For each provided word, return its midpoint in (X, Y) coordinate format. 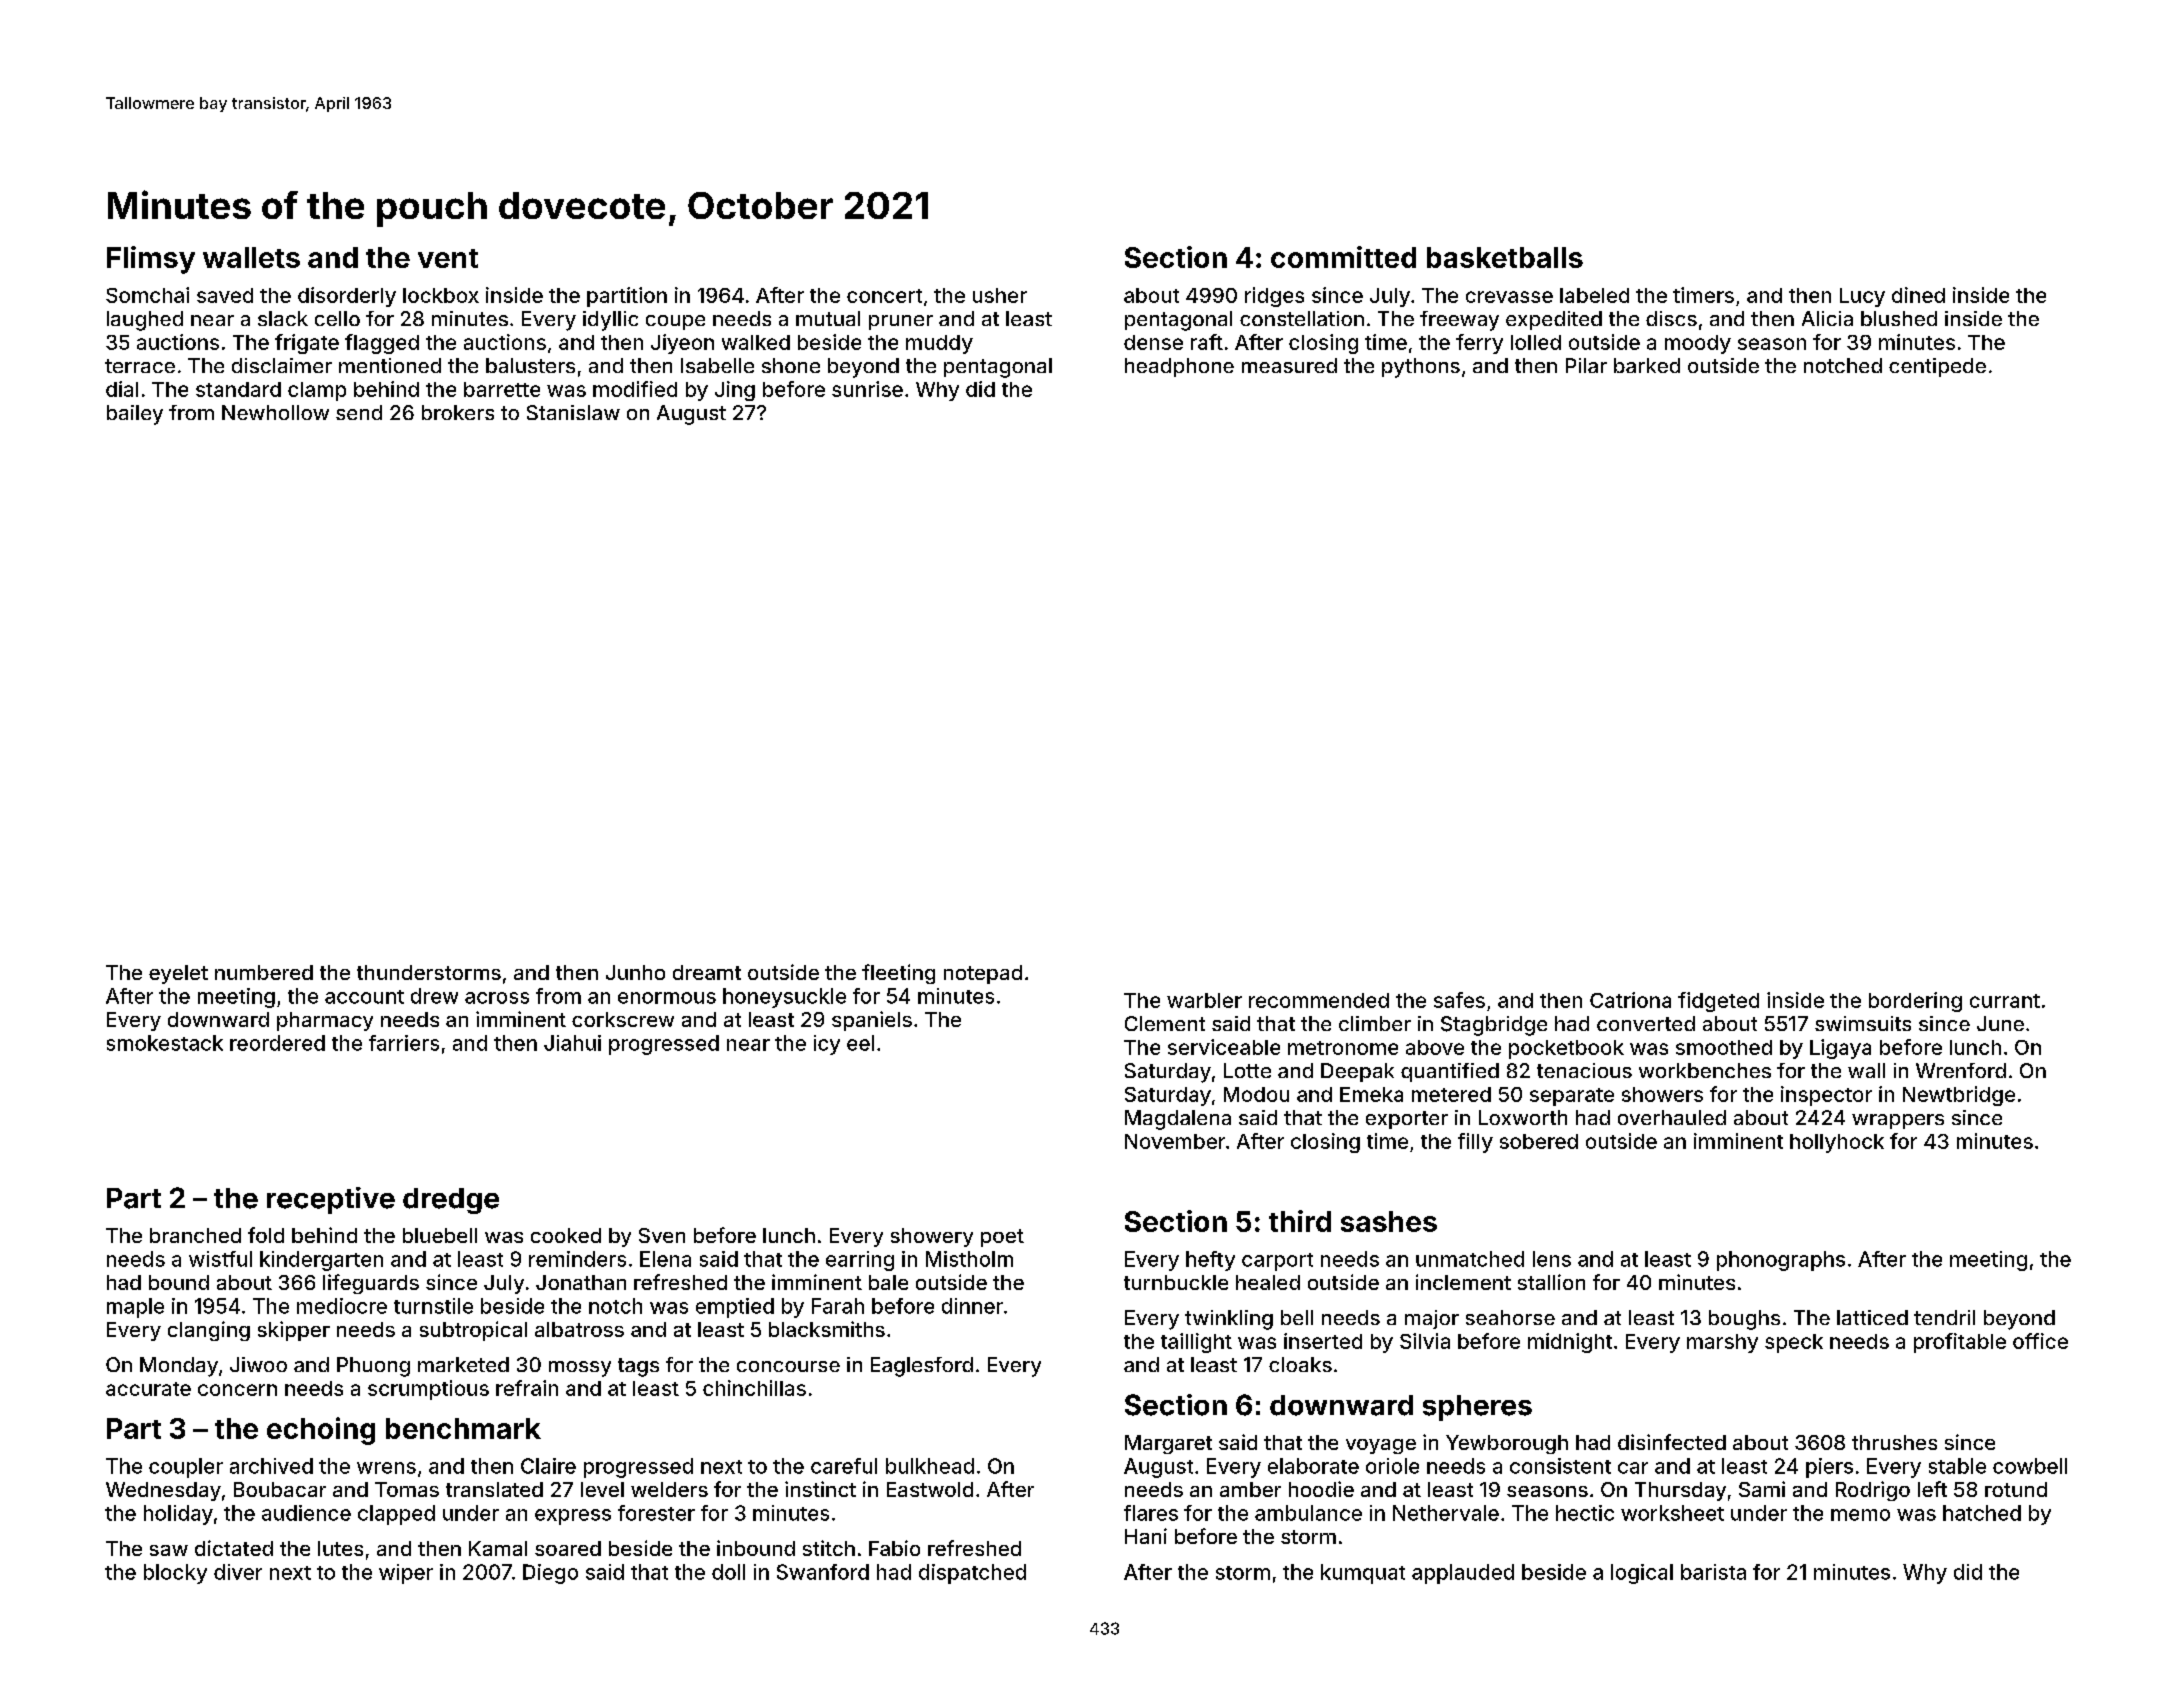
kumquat (1363, 1574)
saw (169, 1550)
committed (1343, 257)
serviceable (1224, 1047)
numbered (264, 972)
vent (448, 258)
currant (2005, 1001)
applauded (1463, 1574)
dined (1918, 295)
